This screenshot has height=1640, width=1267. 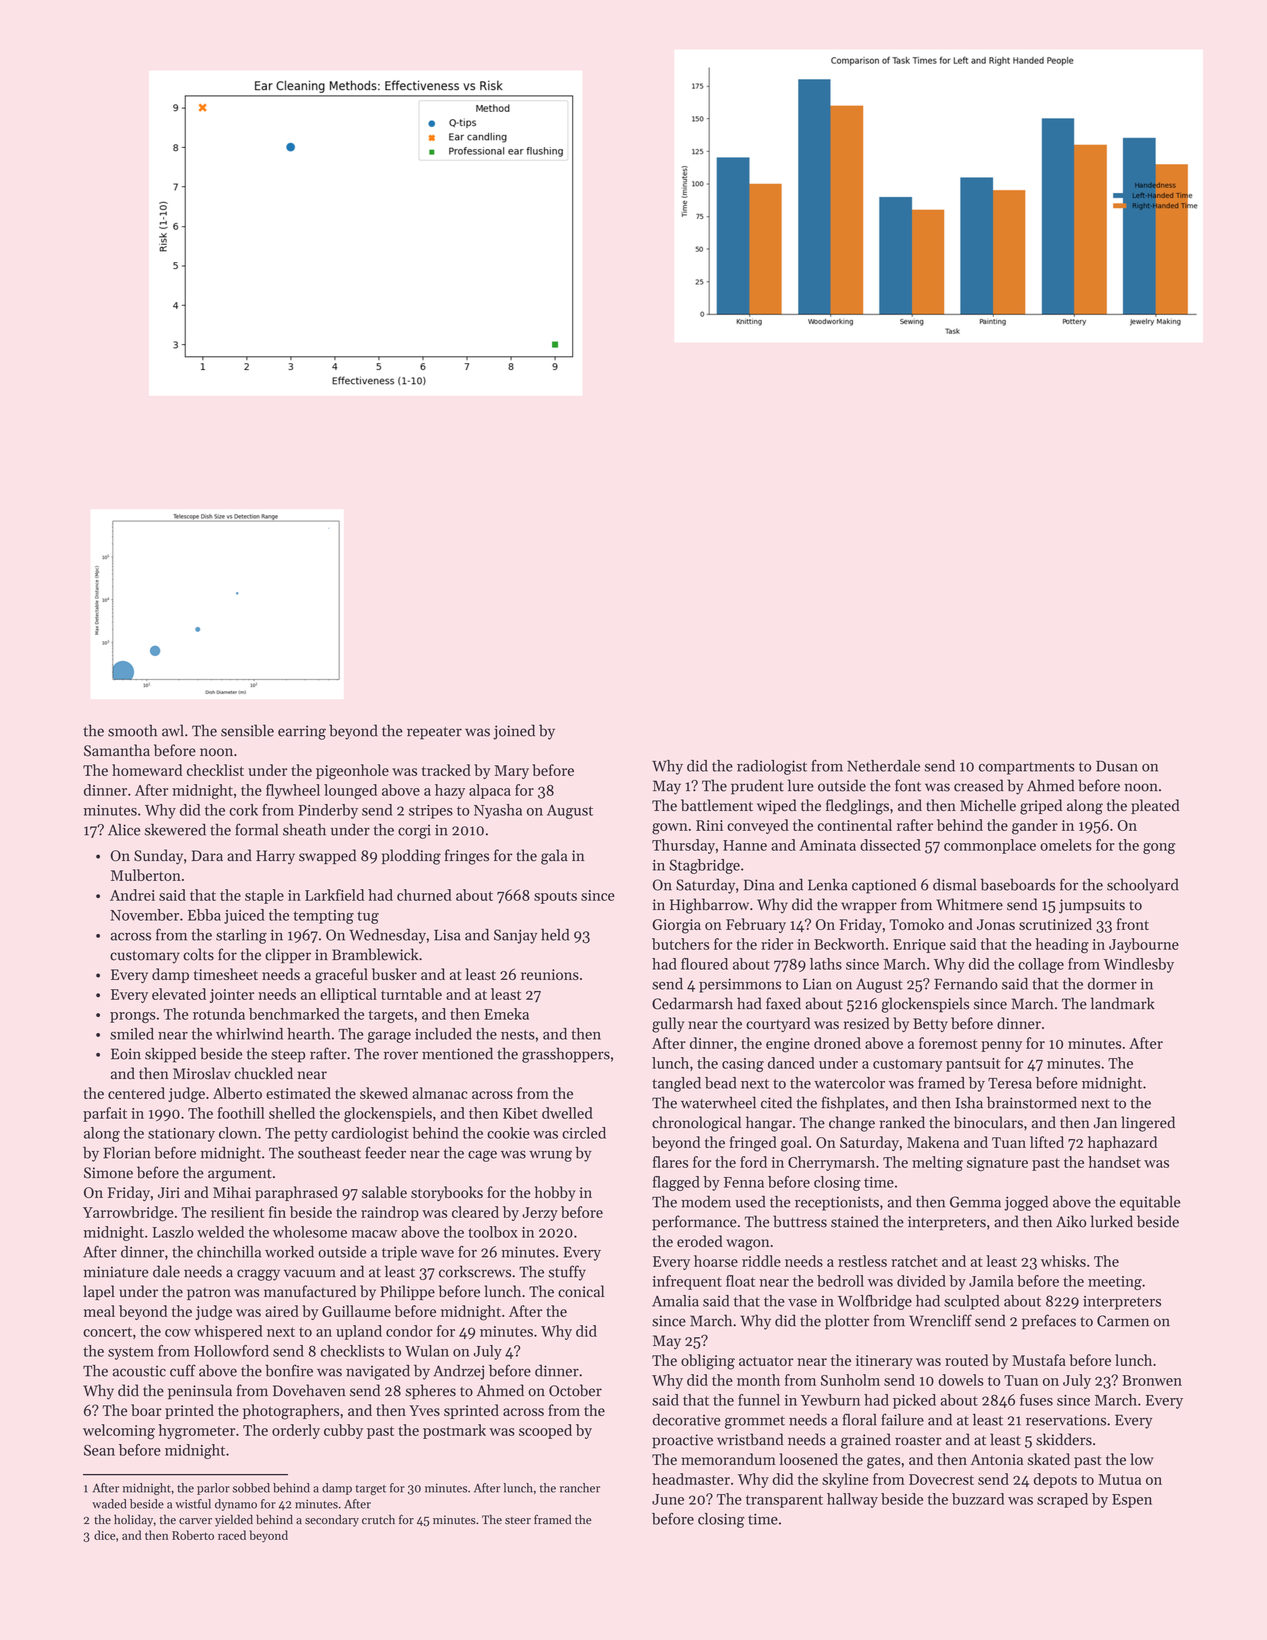 I want to click on dice, so click(x=104, y=1535).
